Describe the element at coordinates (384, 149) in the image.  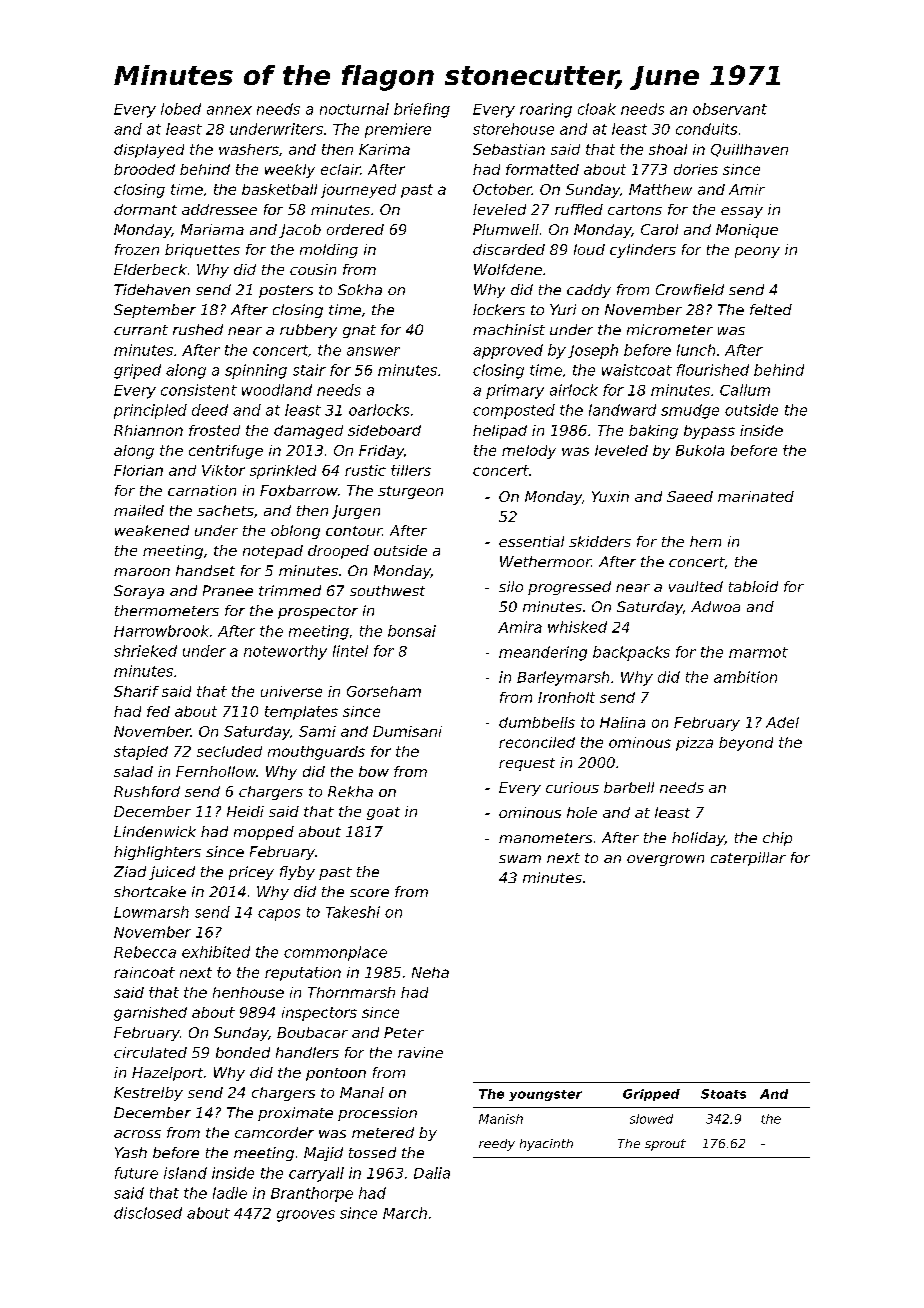
I see `Karima` at that location.
